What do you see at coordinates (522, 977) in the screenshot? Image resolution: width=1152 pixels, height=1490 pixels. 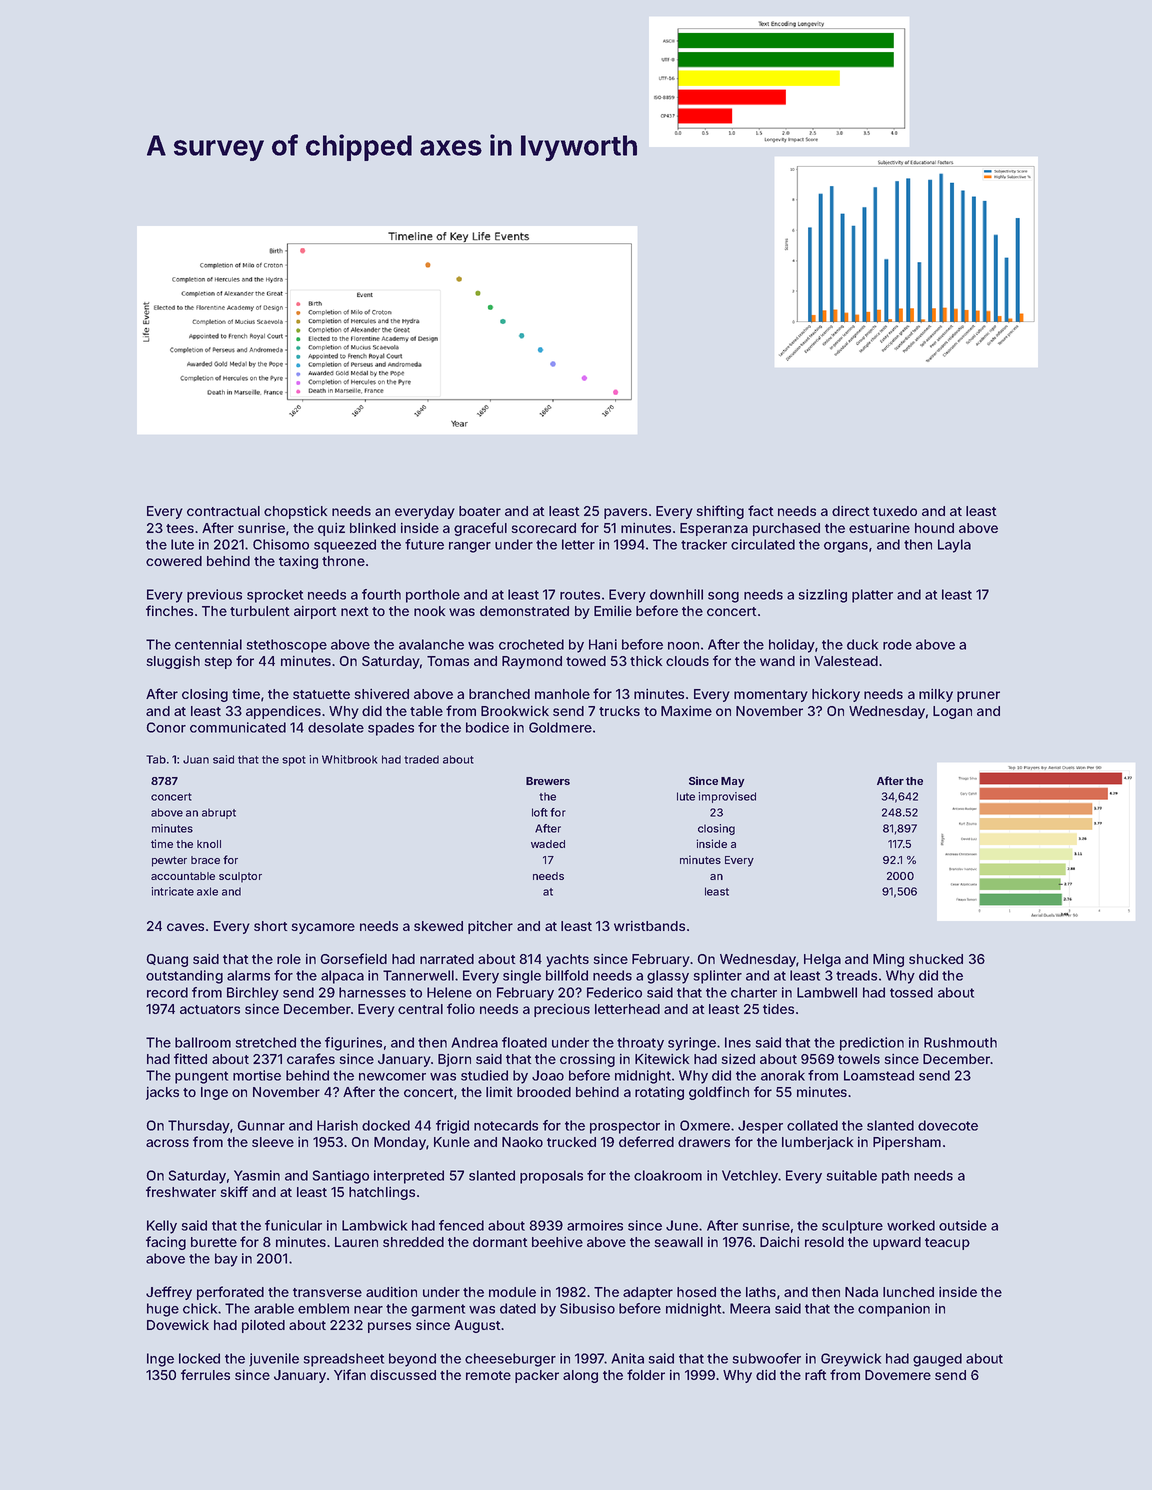 I see `single` at bounding box center [522, 977].
